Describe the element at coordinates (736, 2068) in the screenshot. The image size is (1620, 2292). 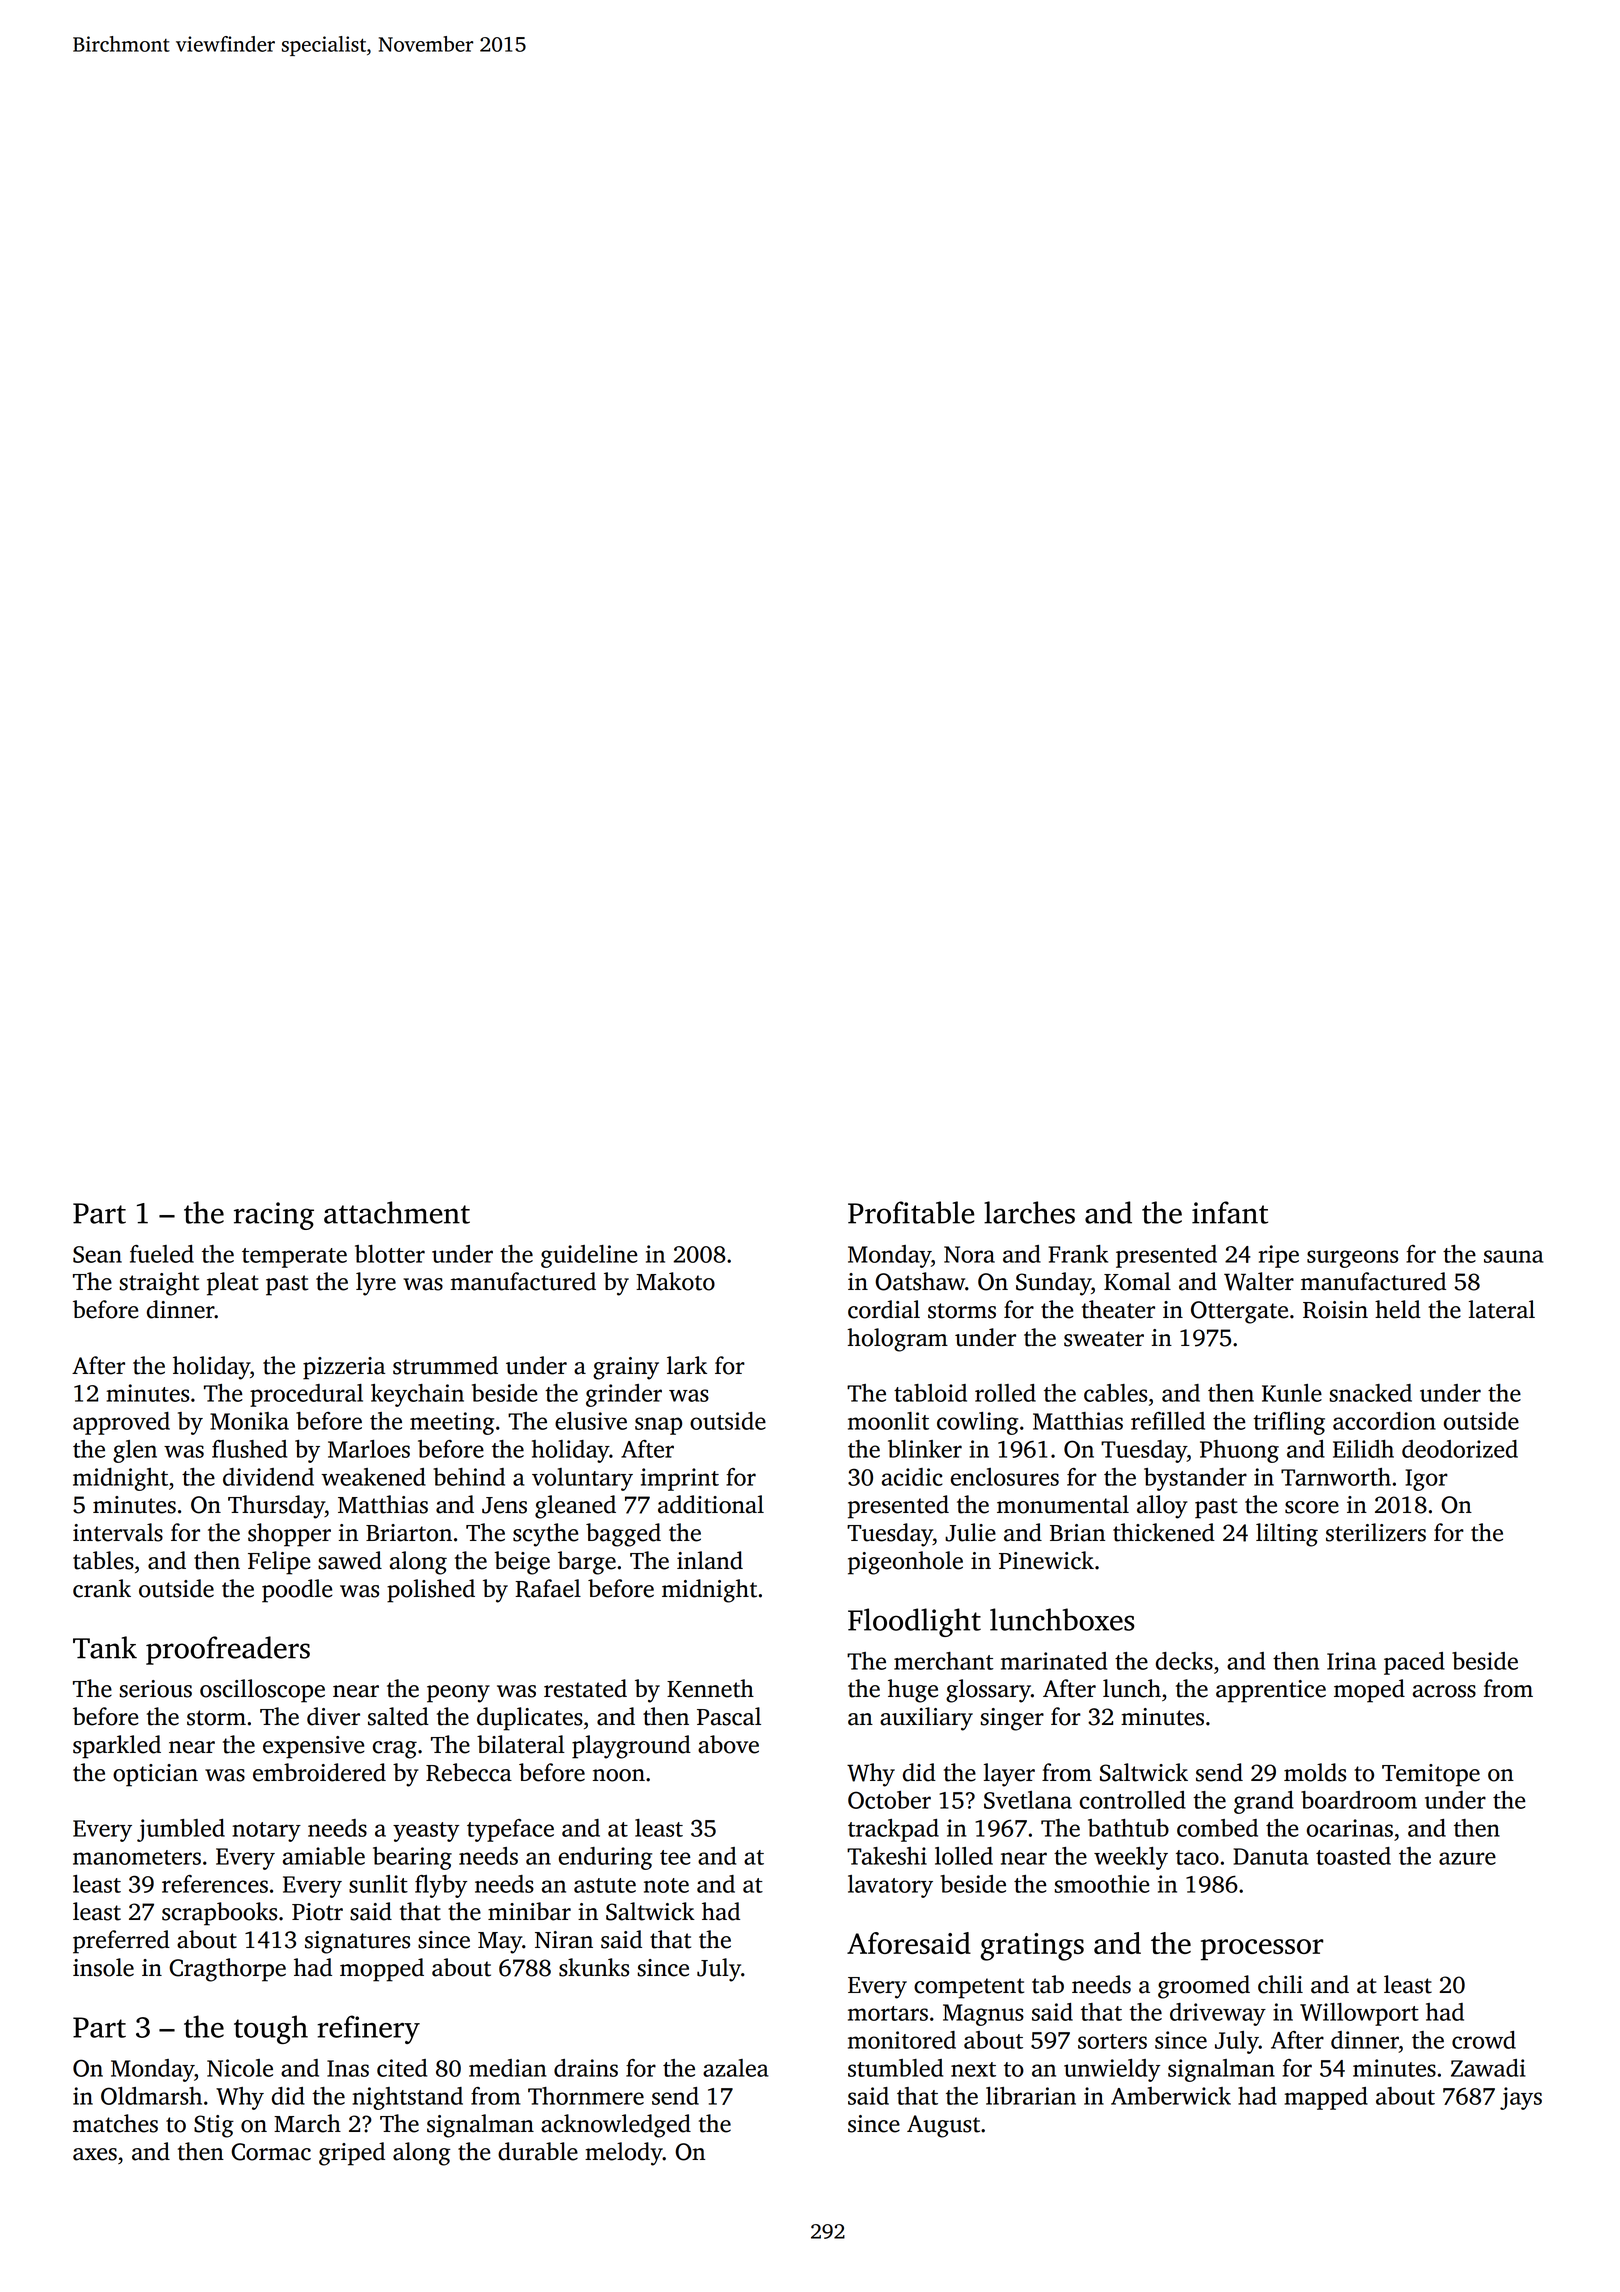
I see `azalea` at that location.
